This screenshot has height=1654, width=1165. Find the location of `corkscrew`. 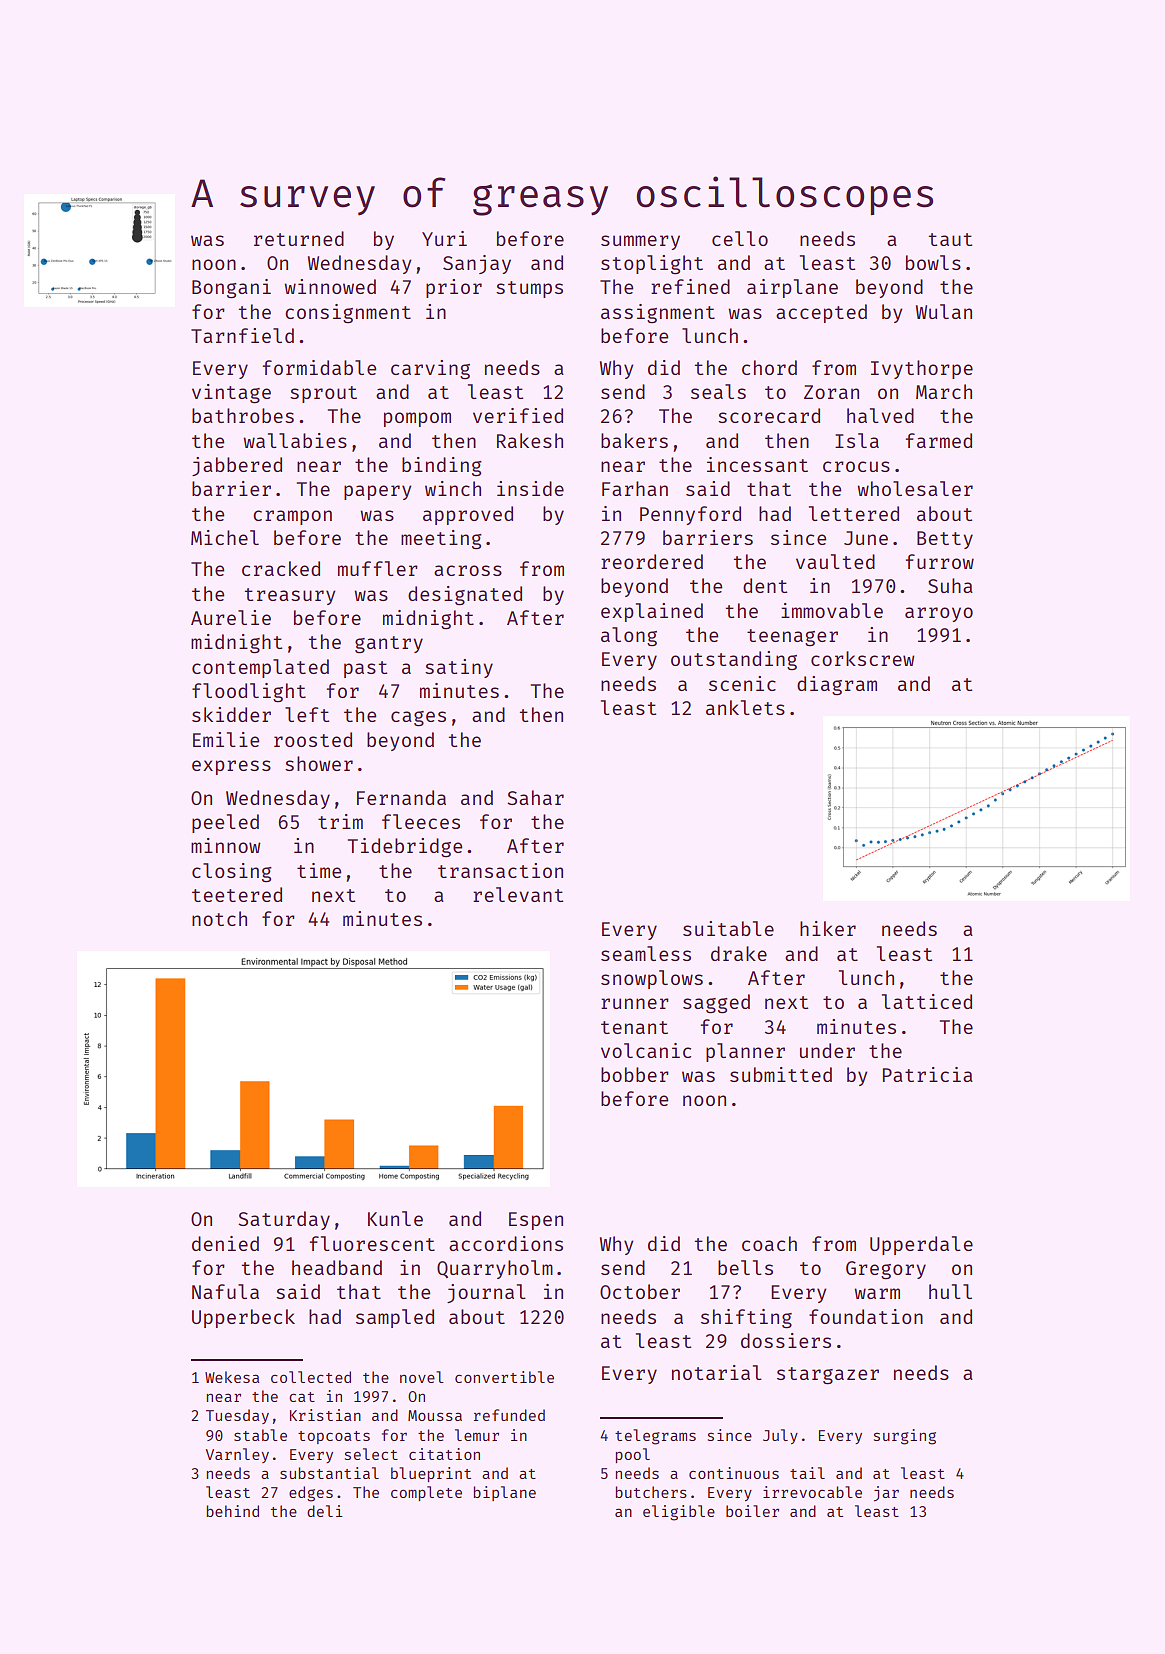

corkscrew is located at coordinates (862, 658).
